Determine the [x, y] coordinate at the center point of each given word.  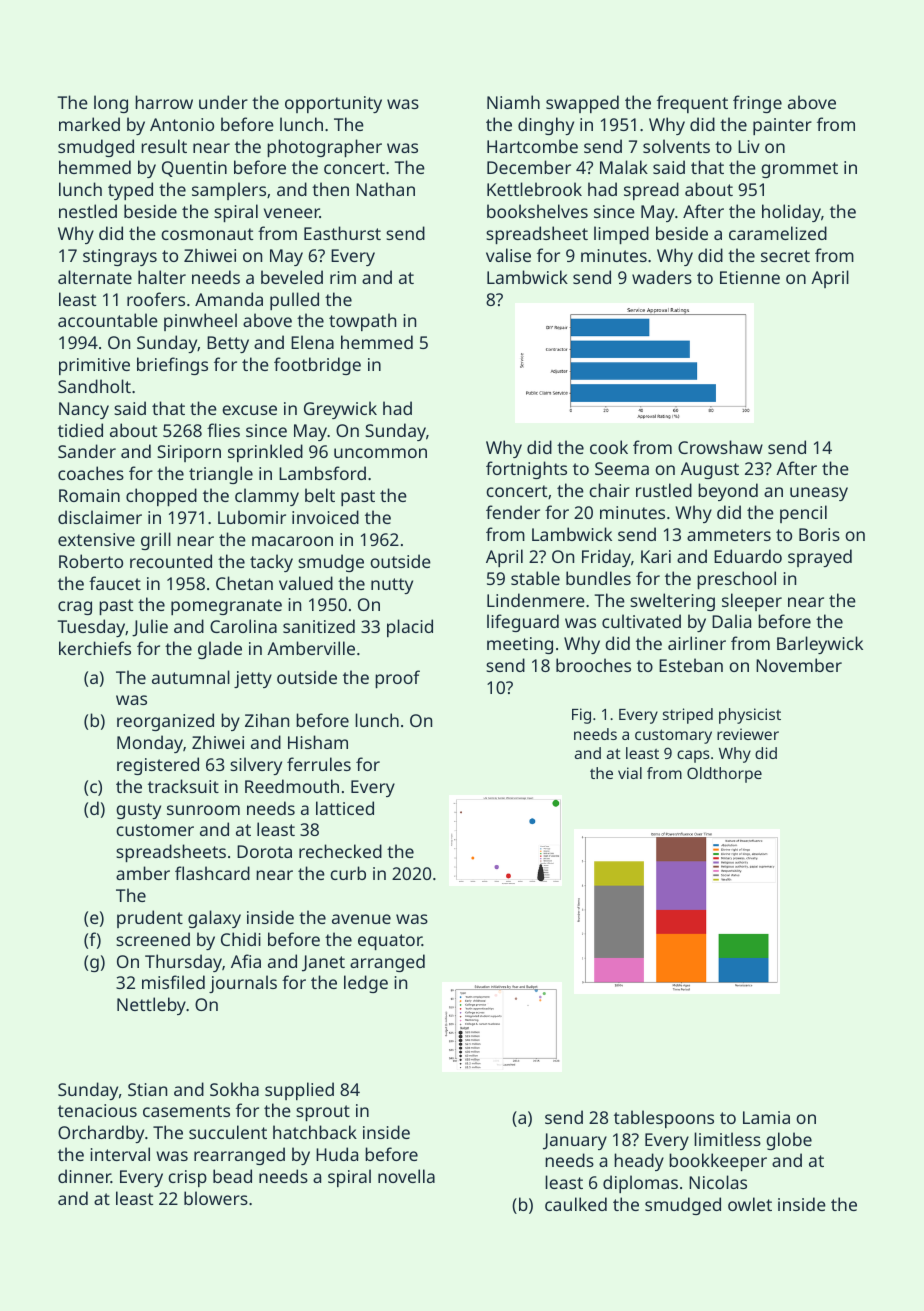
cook [609, 447]
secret [785, 256]
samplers [229, 191]
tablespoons [664, 1119]
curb [348, 873]
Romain [89, 495]
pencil [803, 514]
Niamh [513, 102]
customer [155, 830]
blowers [216, 1198]
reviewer [748, 734]
